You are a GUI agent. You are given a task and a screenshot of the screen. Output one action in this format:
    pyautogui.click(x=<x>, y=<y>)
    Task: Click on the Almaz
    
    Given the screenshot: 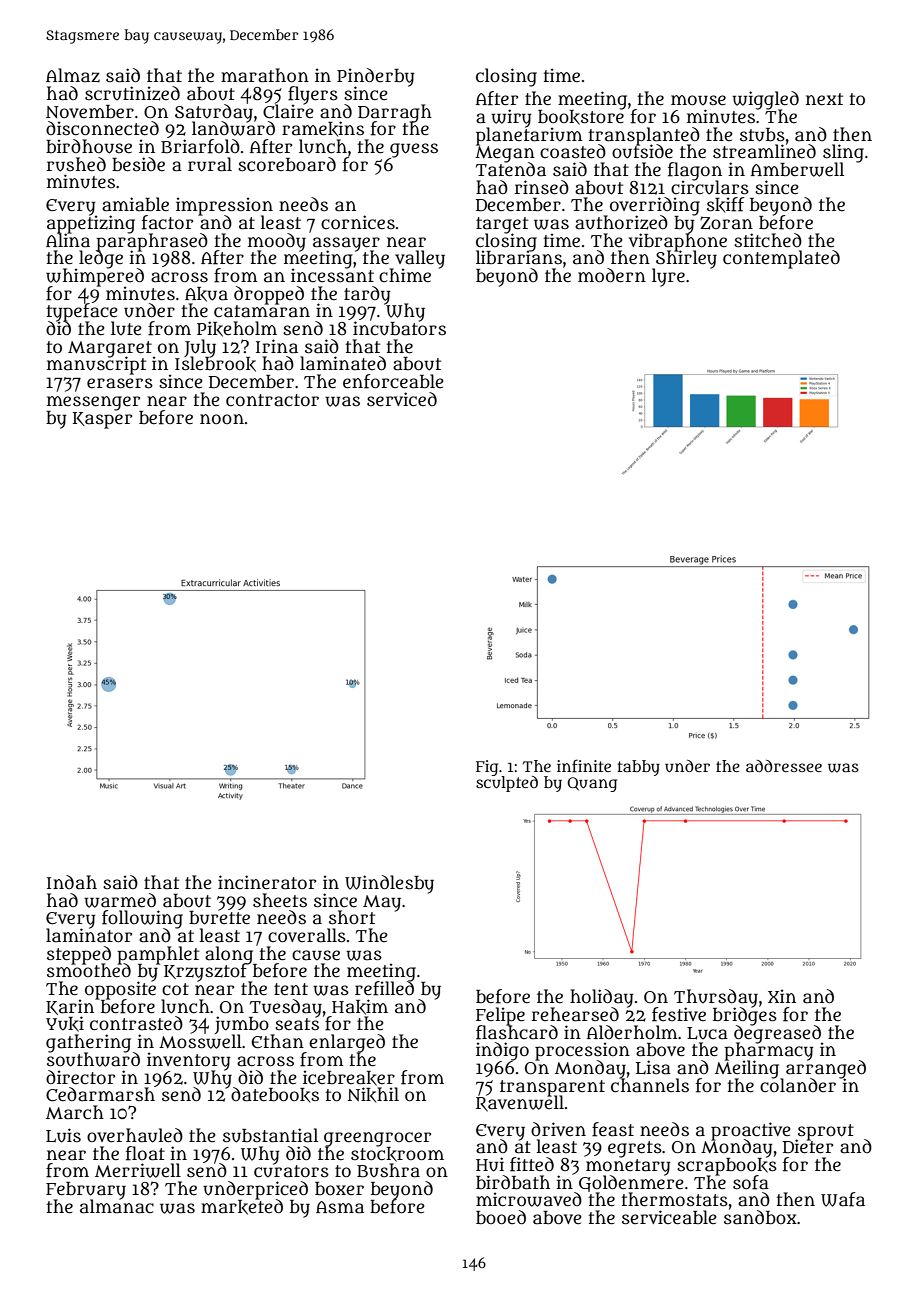 What is the action you would take?
    pyautogui.click(x=73, y=75)
